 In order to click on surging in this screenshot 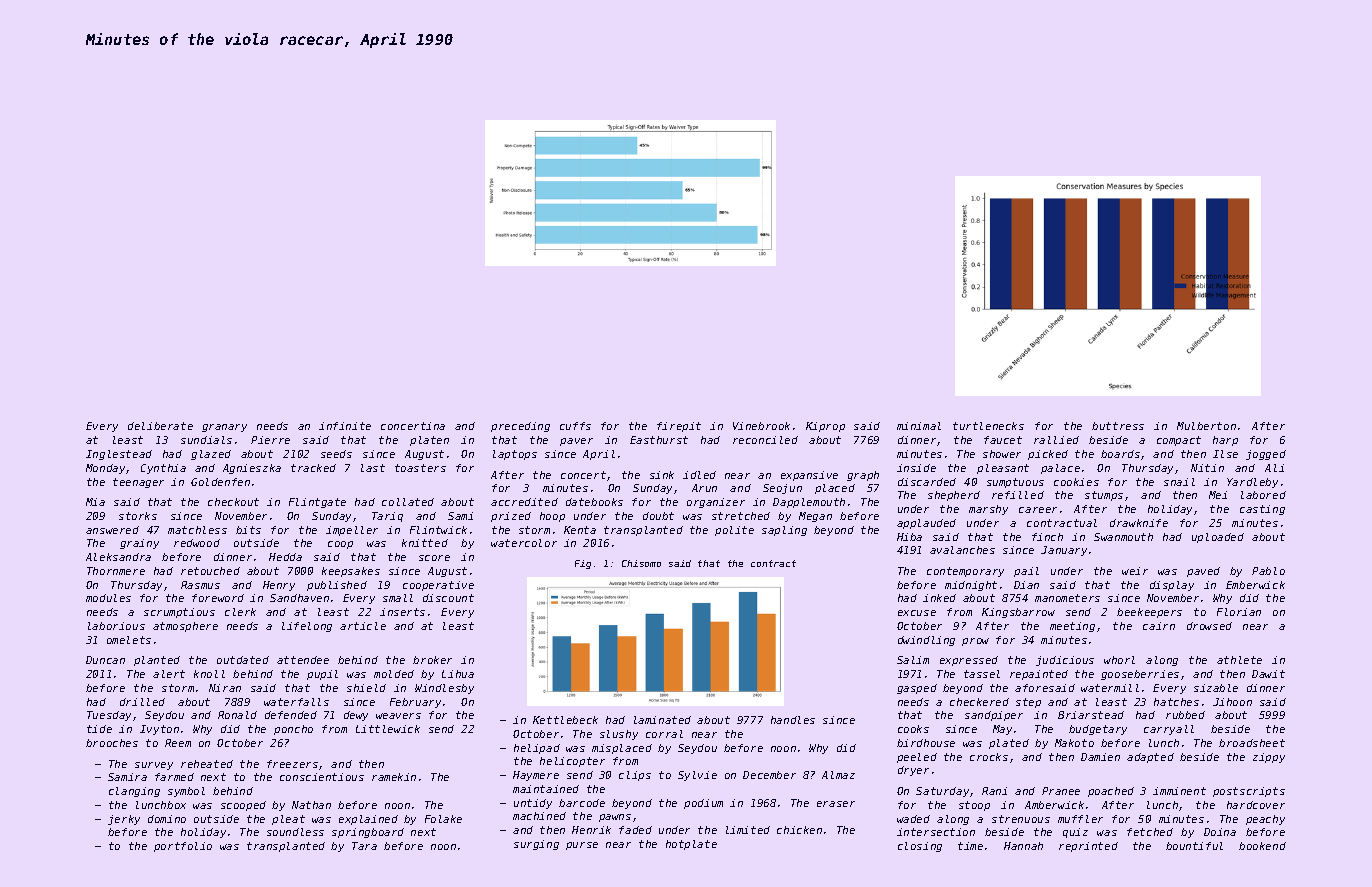, I will do `click(536, 845)`.
